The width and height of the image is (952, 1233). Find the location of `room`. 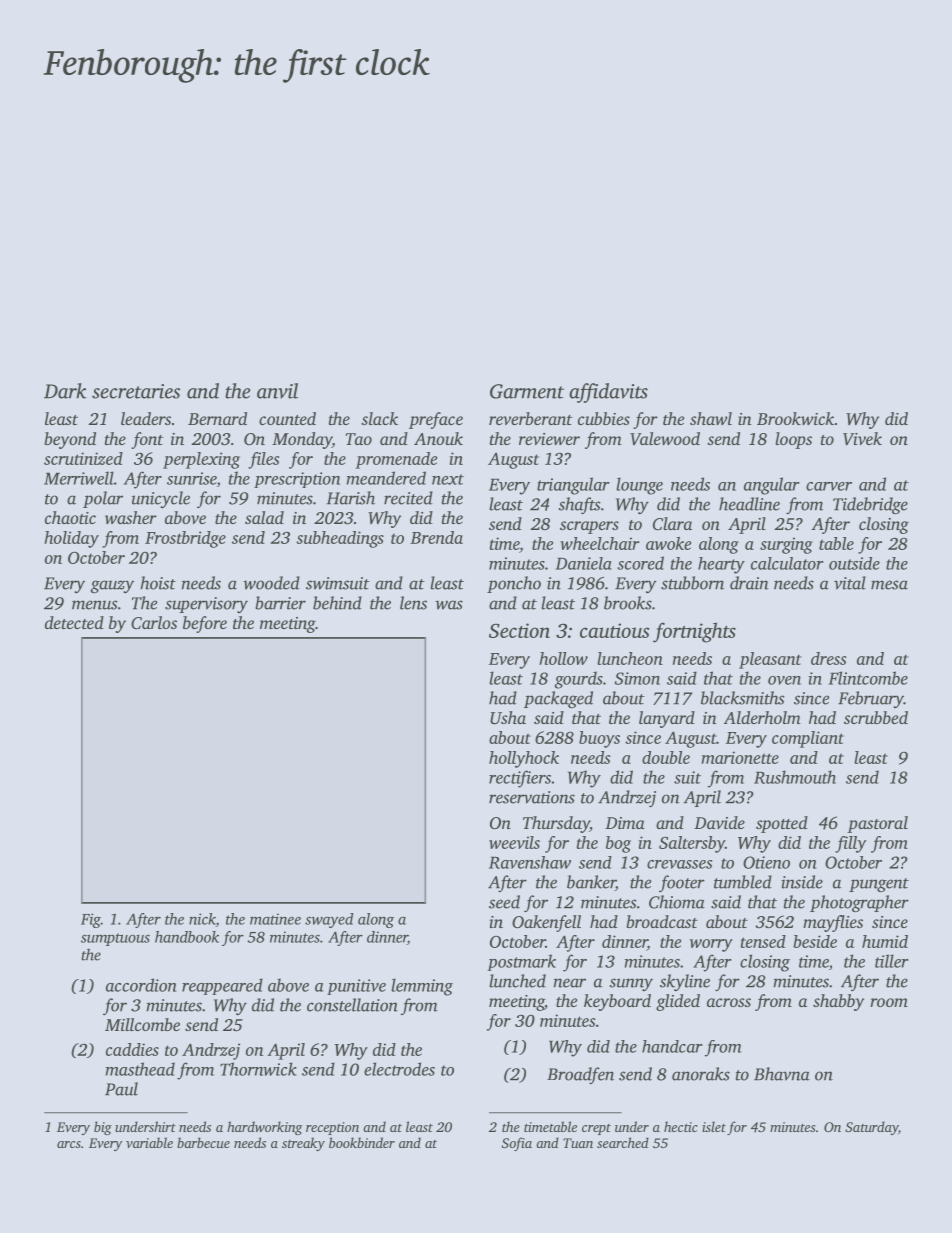

room is located at coordinates (889, 1002).
